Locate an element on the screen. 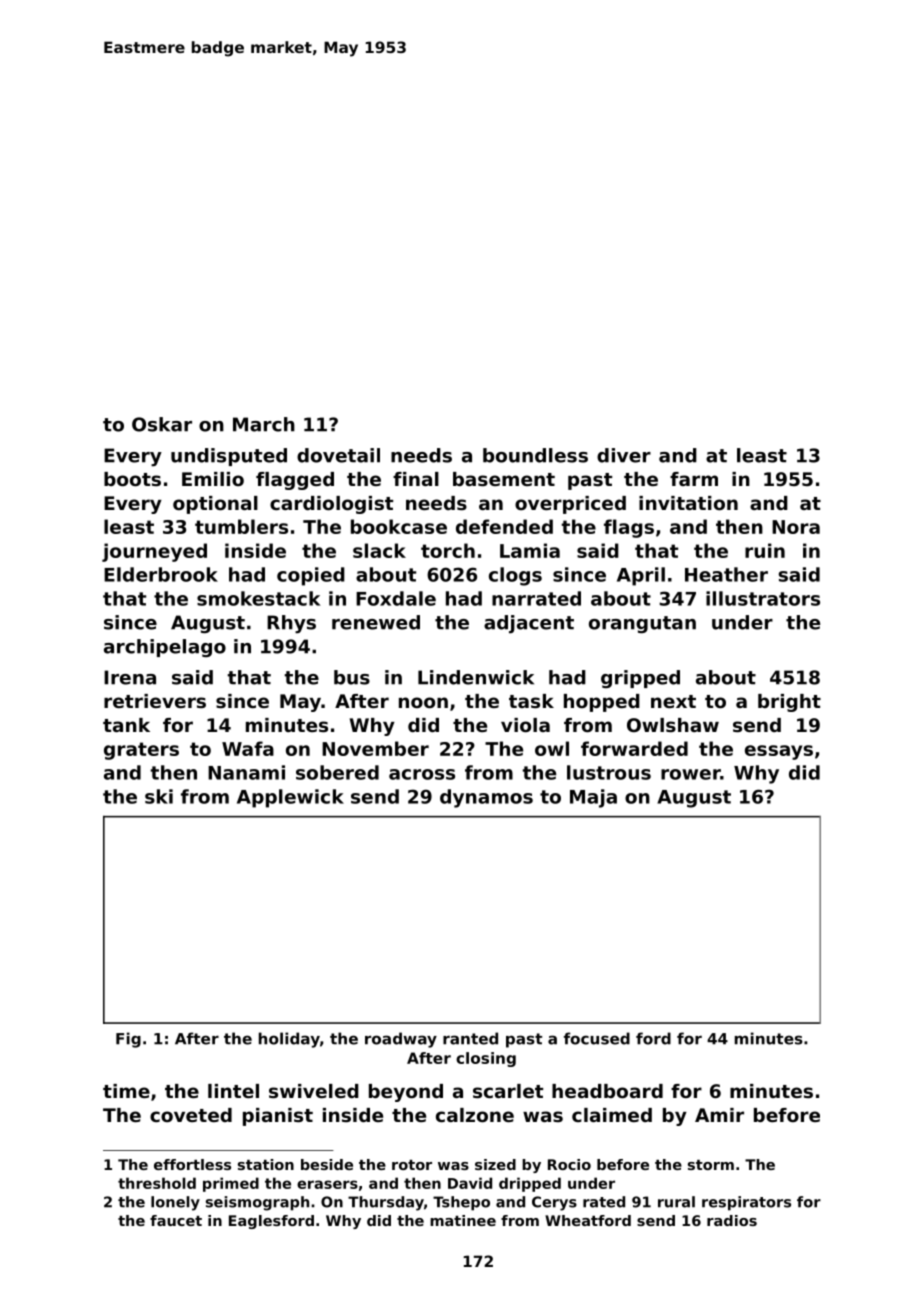 Image resolution: width=924 pixels, height=1308 pixels. Fig is located at coordinates (128, 1040).
